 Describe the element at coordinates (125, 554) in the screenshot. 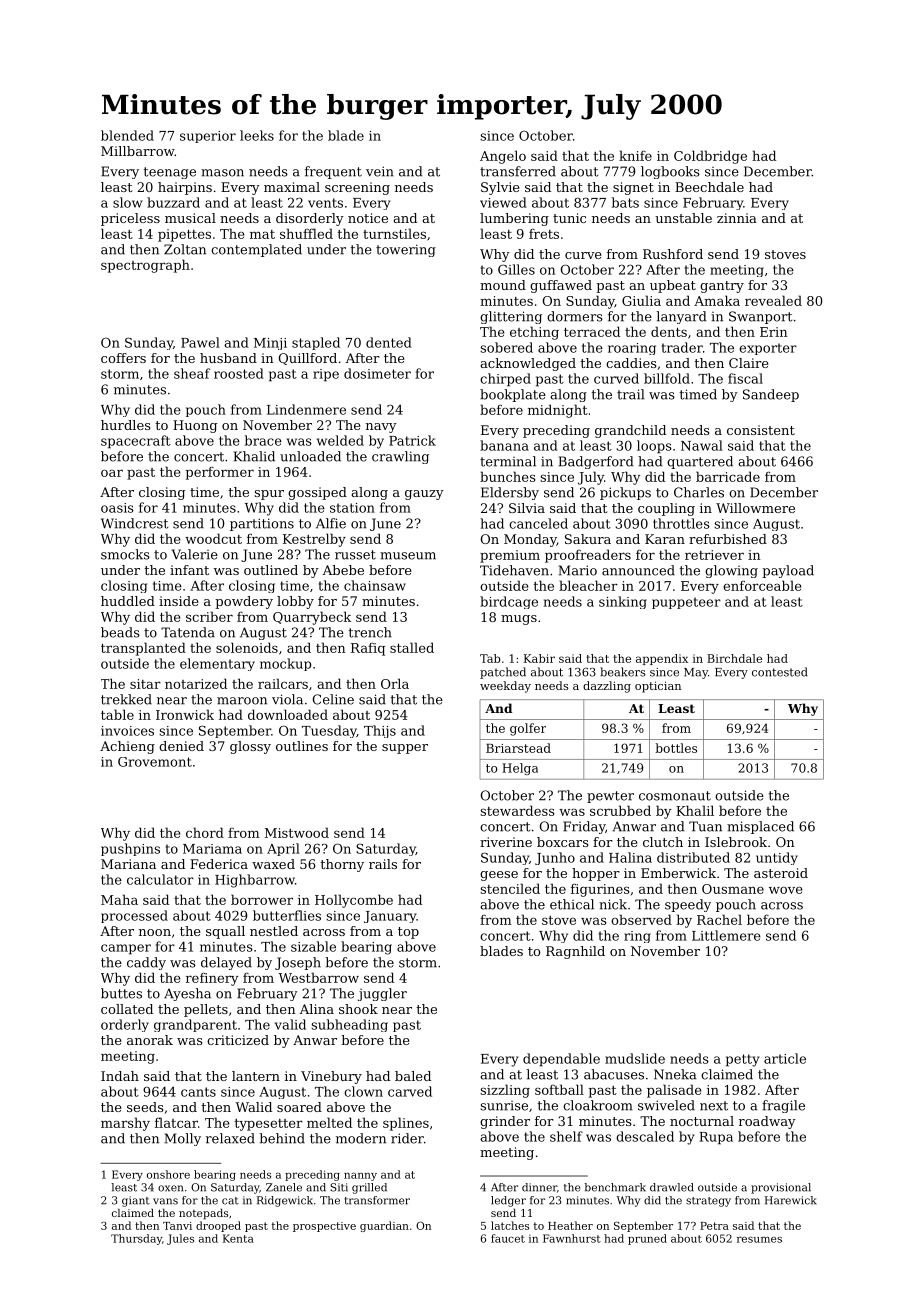

I see `smocks` at that location.
